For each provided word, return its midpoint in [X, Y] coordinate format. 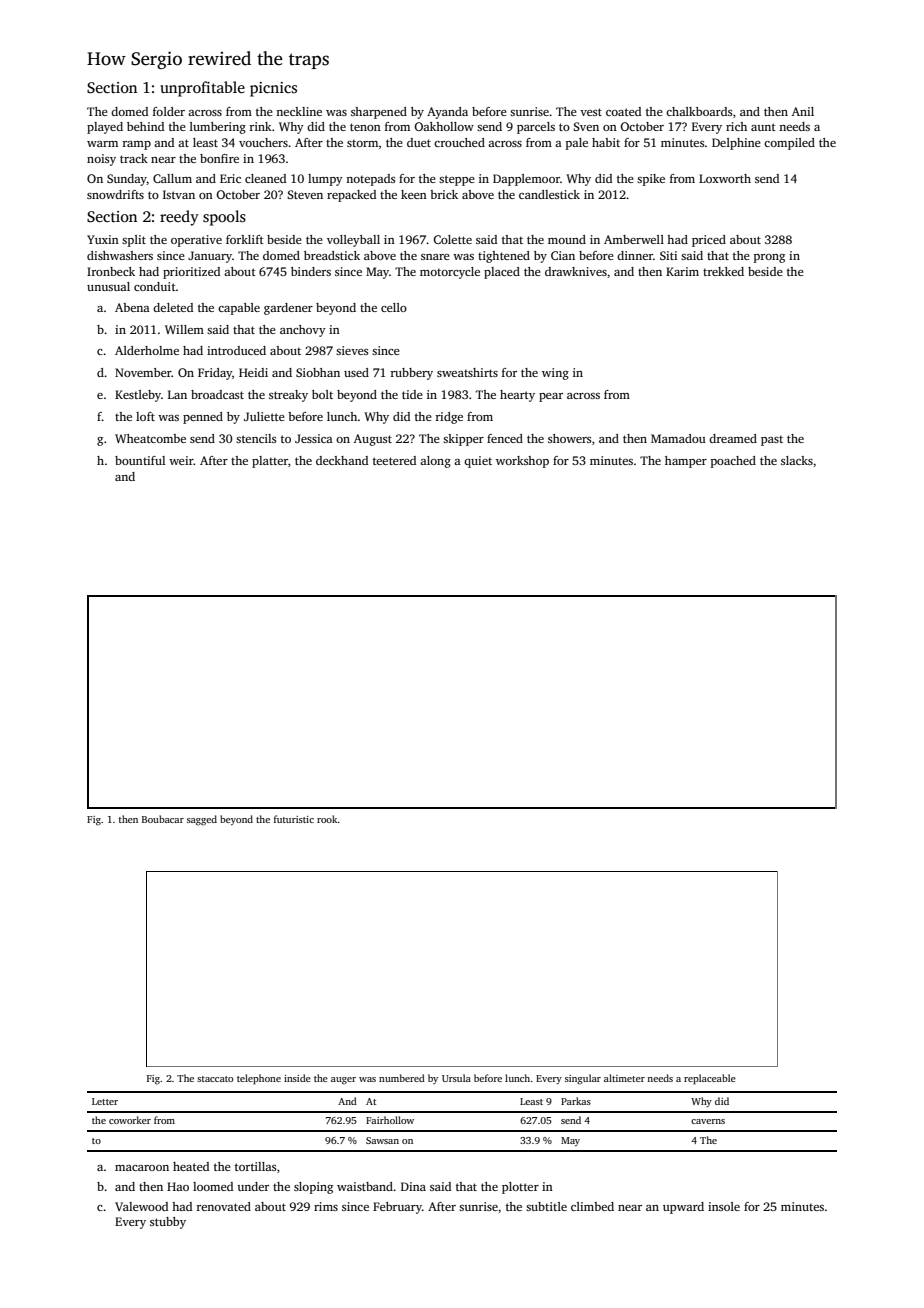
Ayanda [447, 113]
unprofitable [202, 89]
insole [724, 1206]
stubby [168, 1223]
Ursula [456, 1078]
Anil [803, 111]
